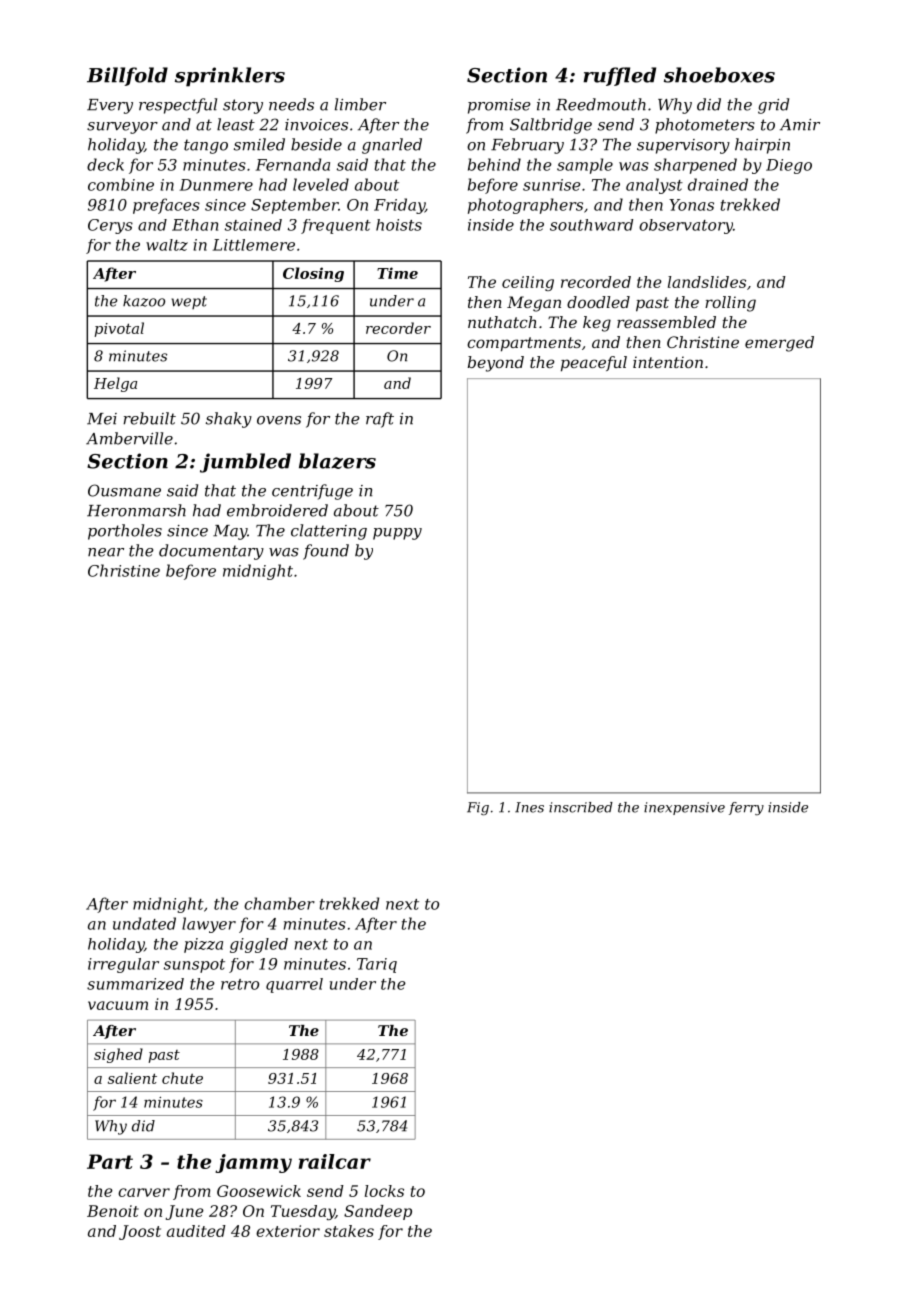  I want to click on peaceful, so click(594, 364).
